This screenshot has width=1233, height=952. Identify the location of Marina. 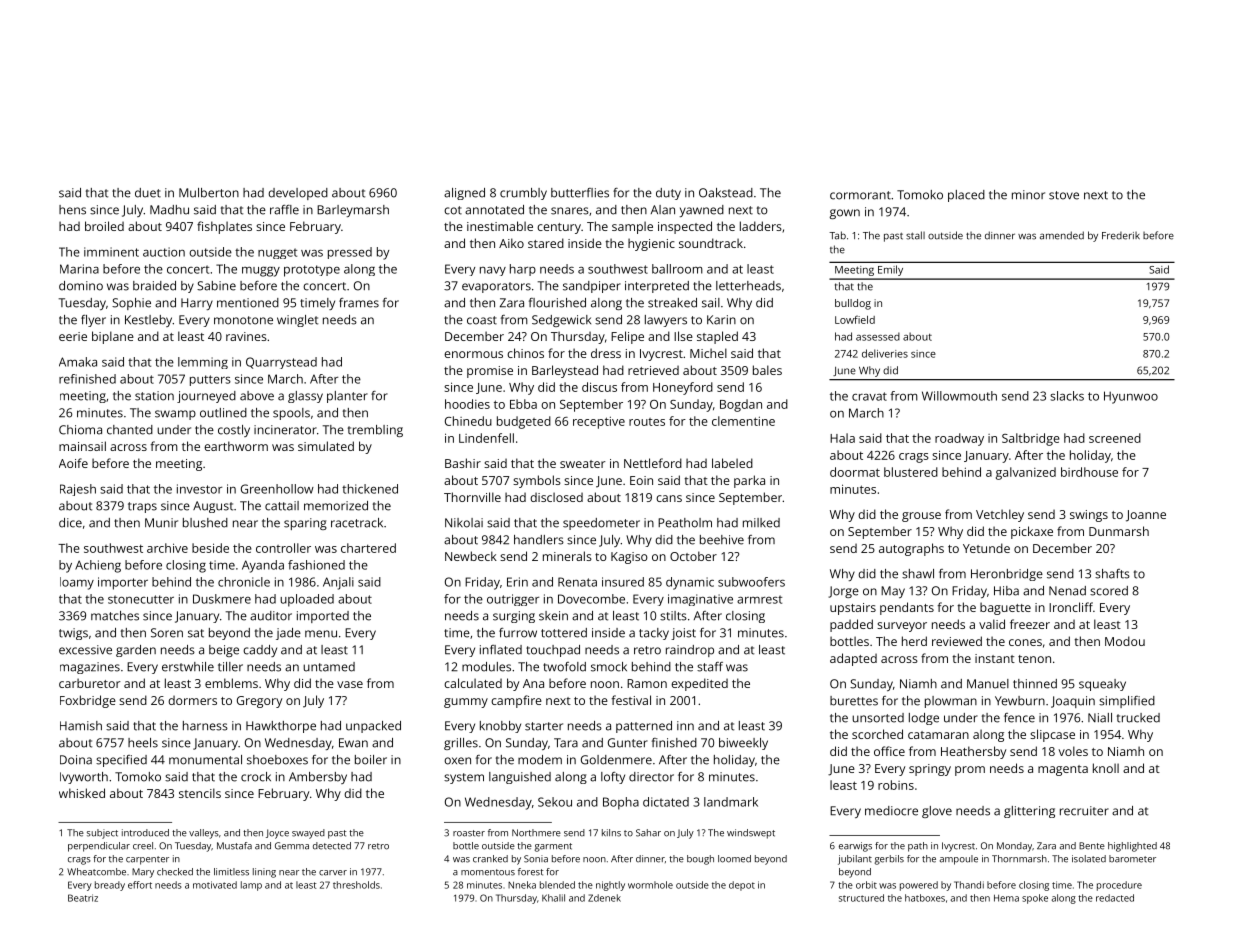
(79, 269).
